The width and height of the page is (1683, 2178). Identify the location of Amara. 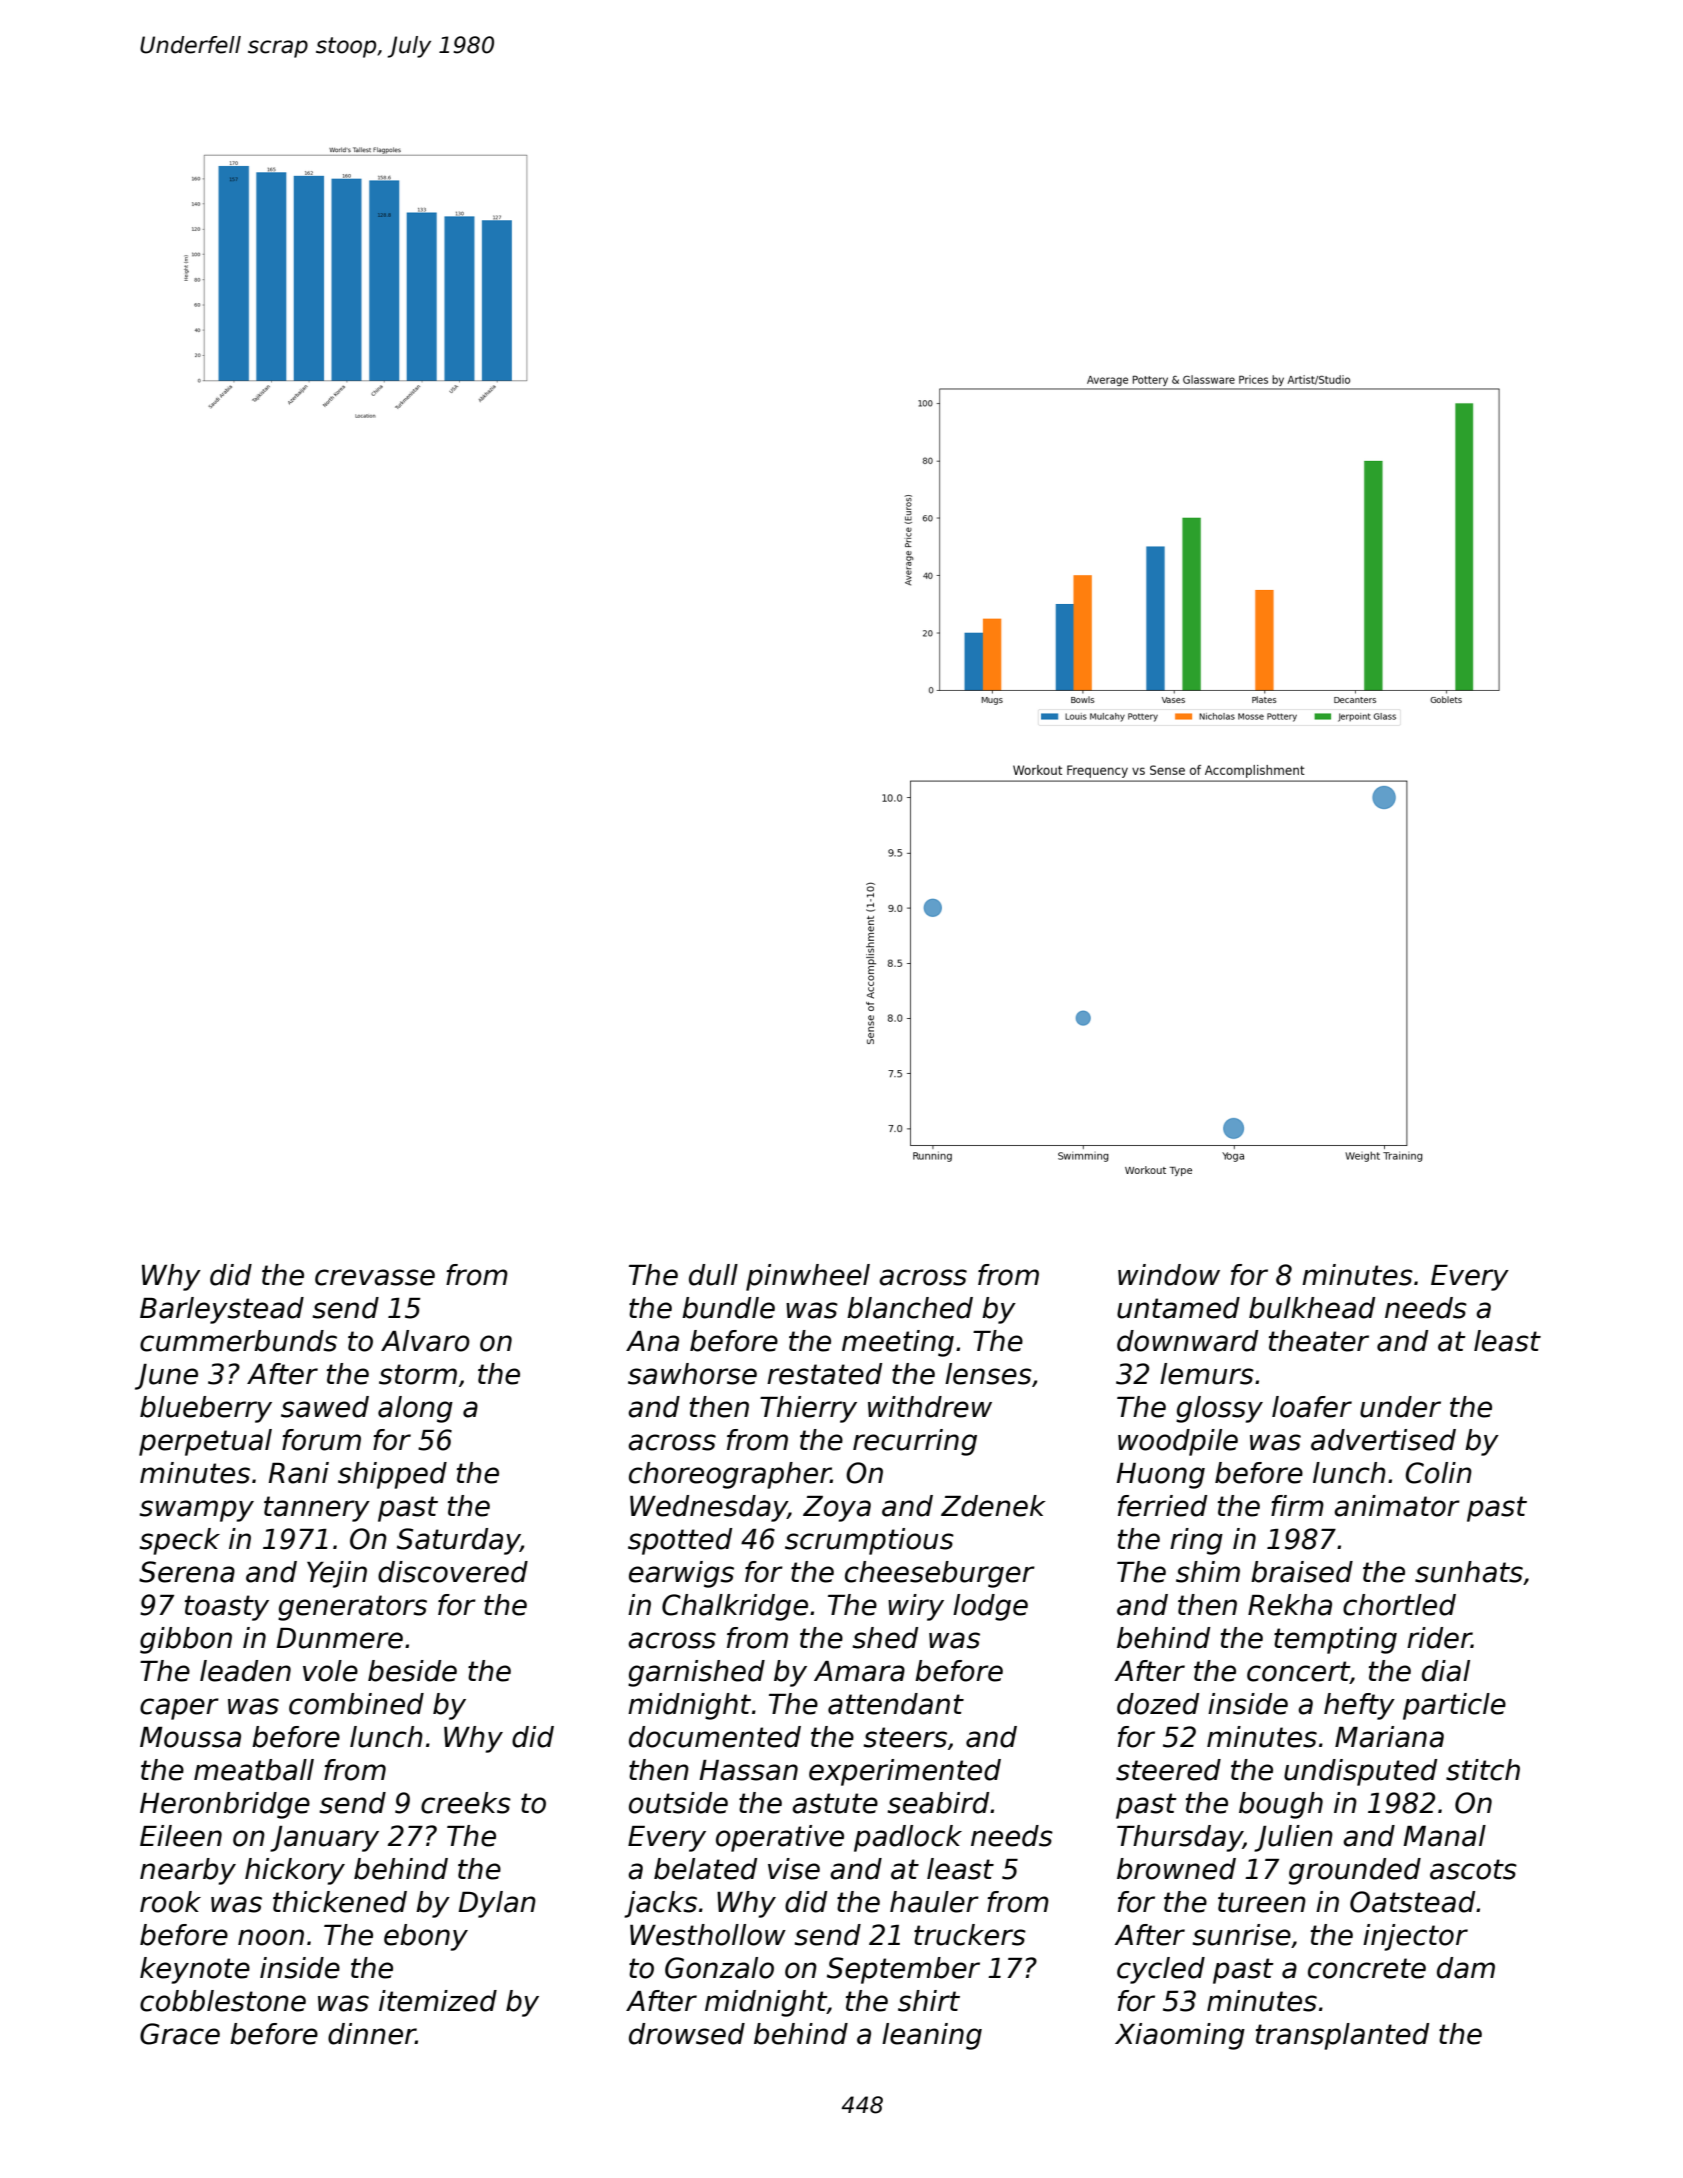
(859, 1671).
